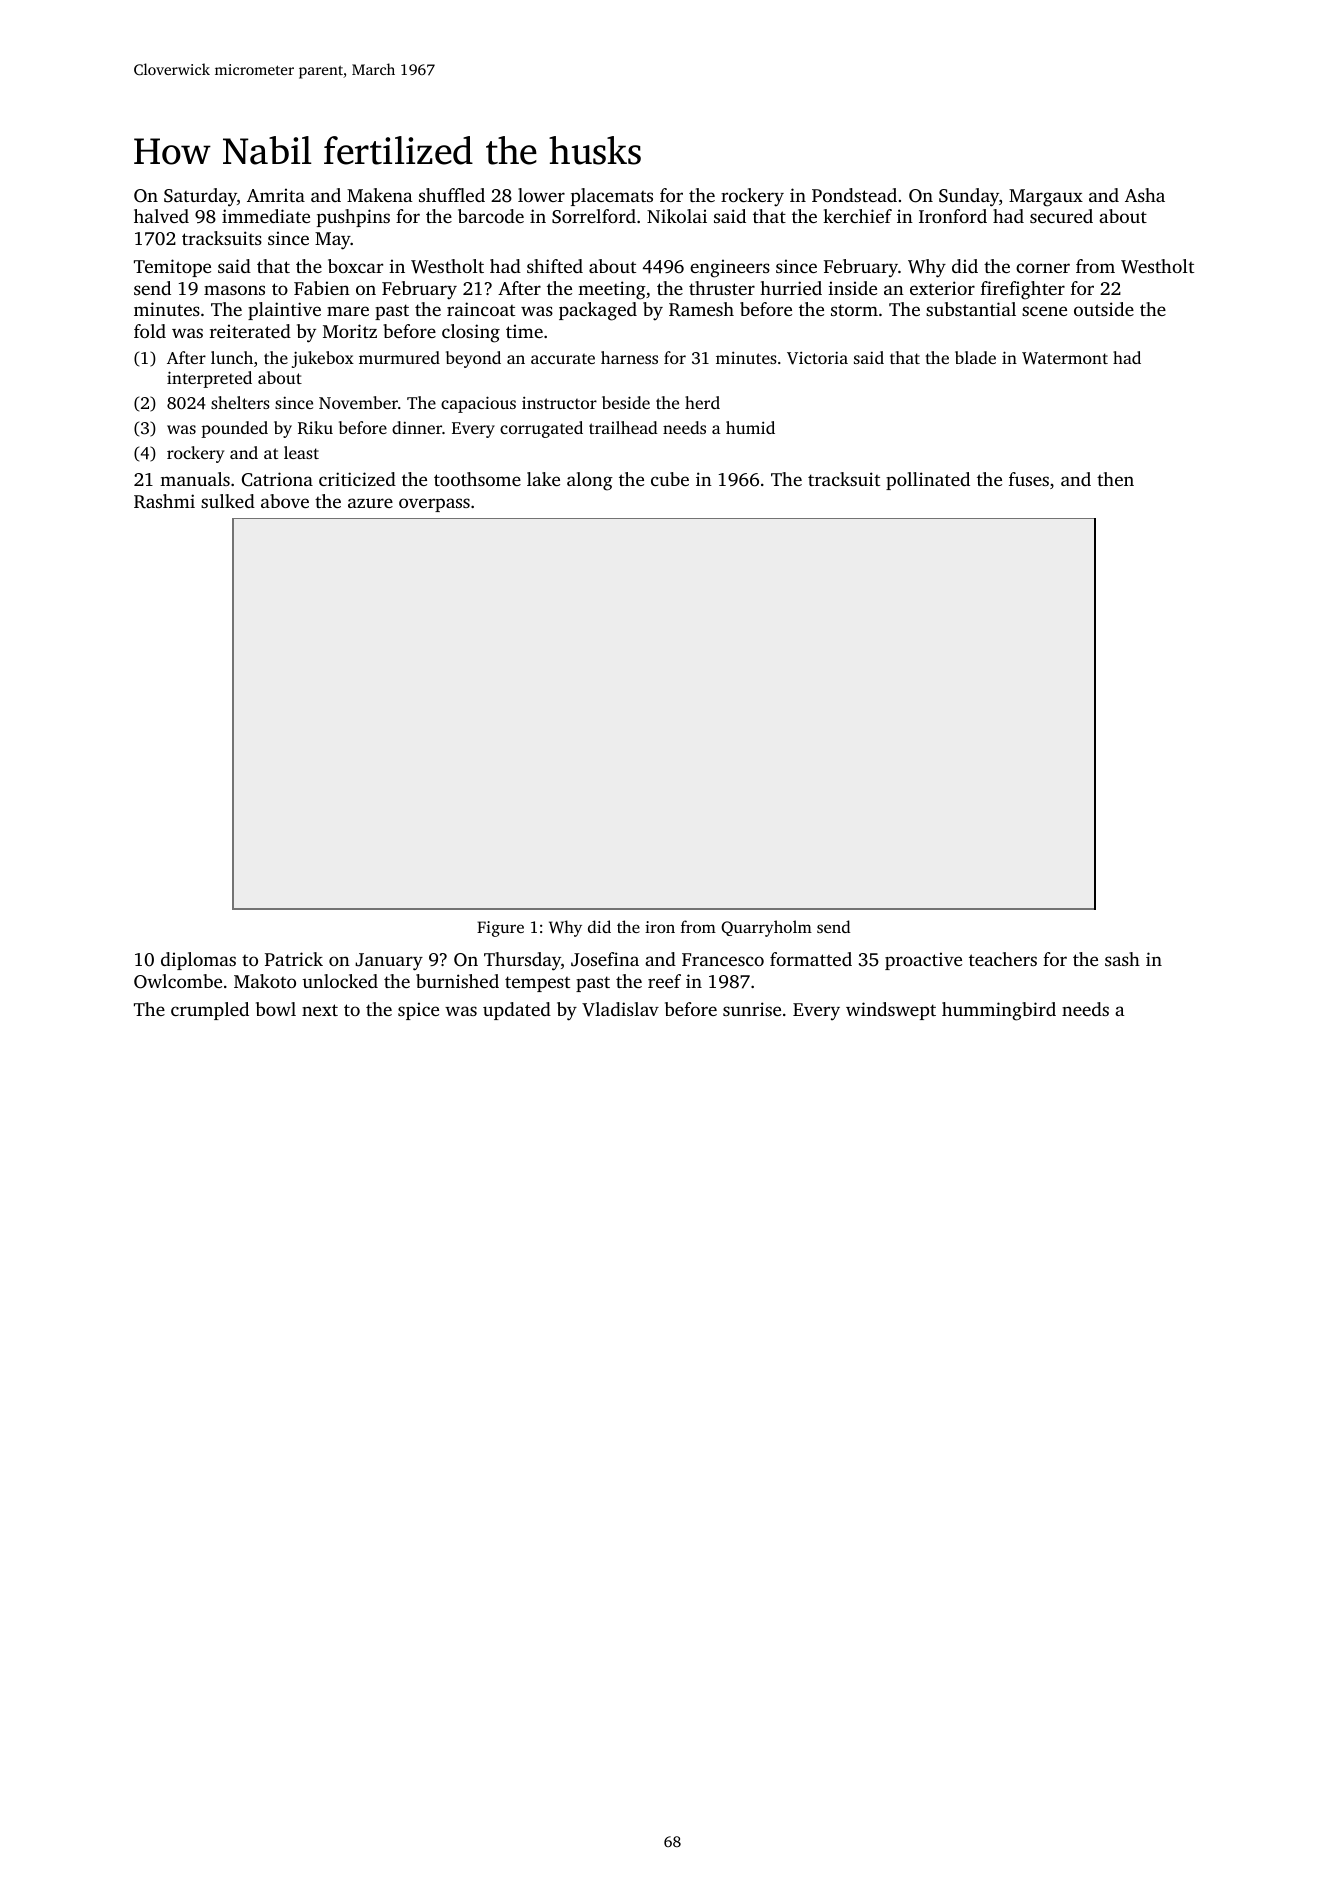 The image size is (1328, 1878). I want to click on fuses, so click(1029, 479).
